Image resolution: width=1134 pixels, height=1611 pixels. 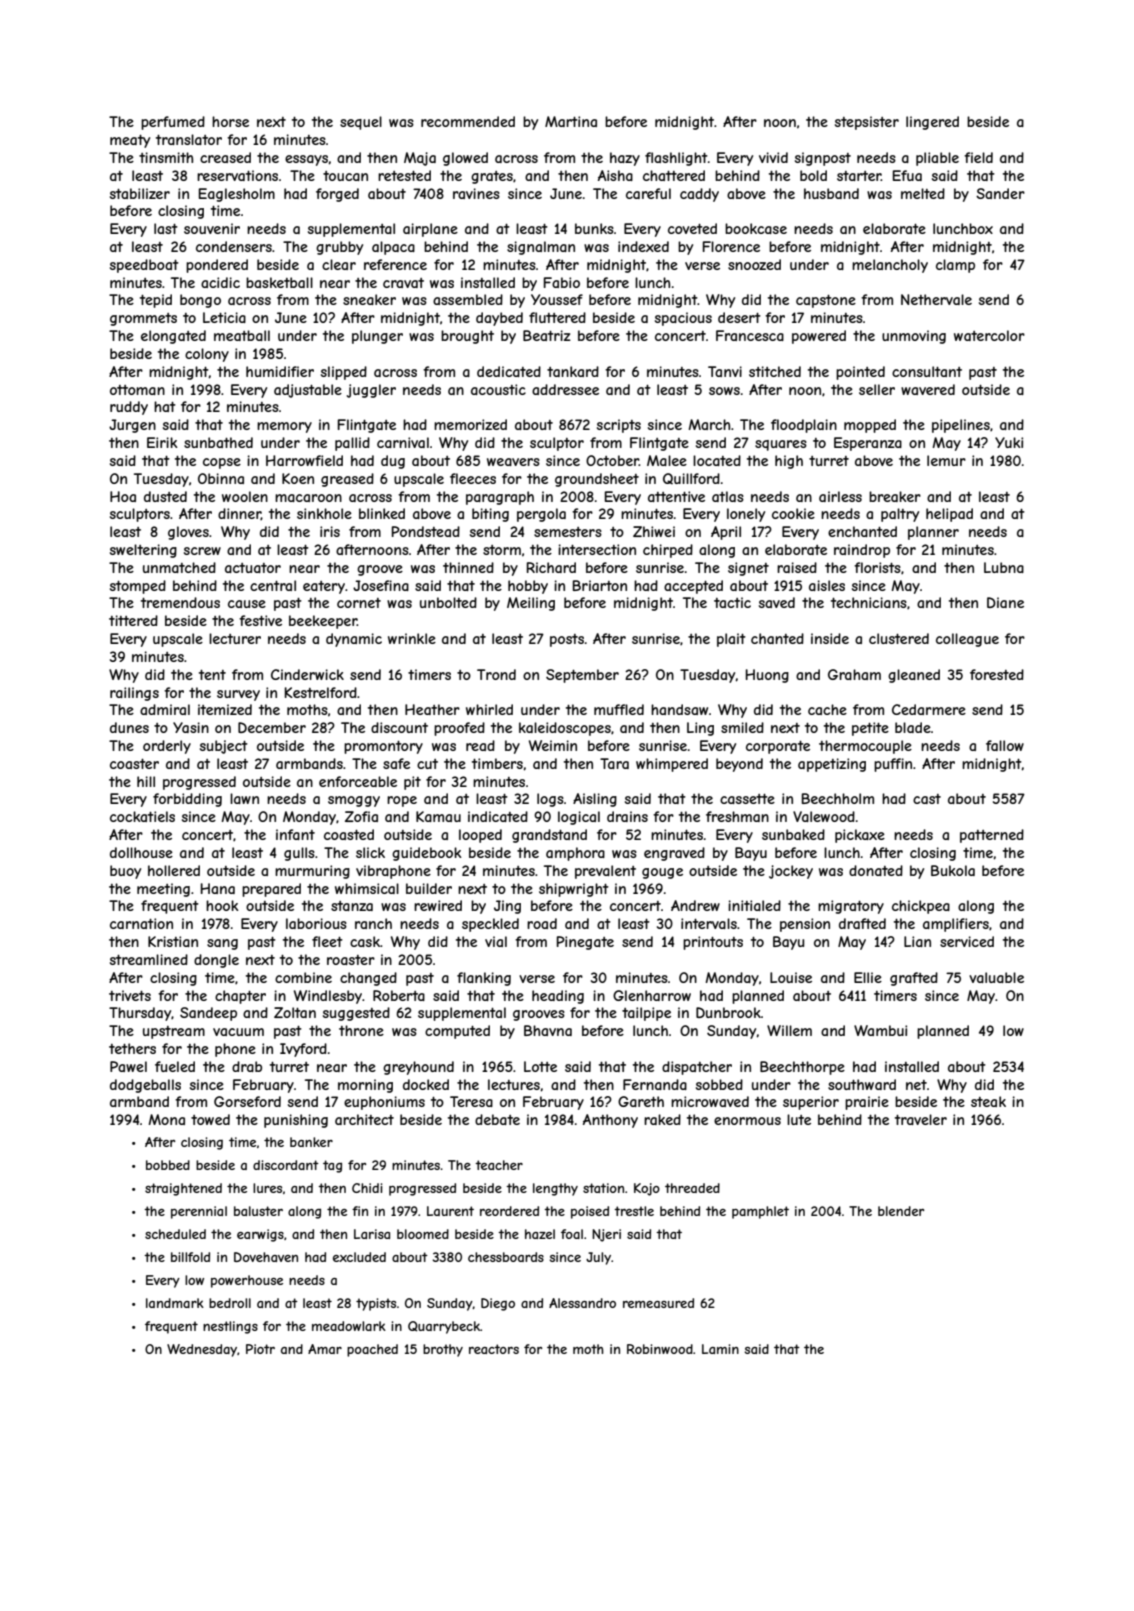 What do you see at coordinates (571, 121) in the screenshot?
I see `Martina` at bounding box center [571, 121].
